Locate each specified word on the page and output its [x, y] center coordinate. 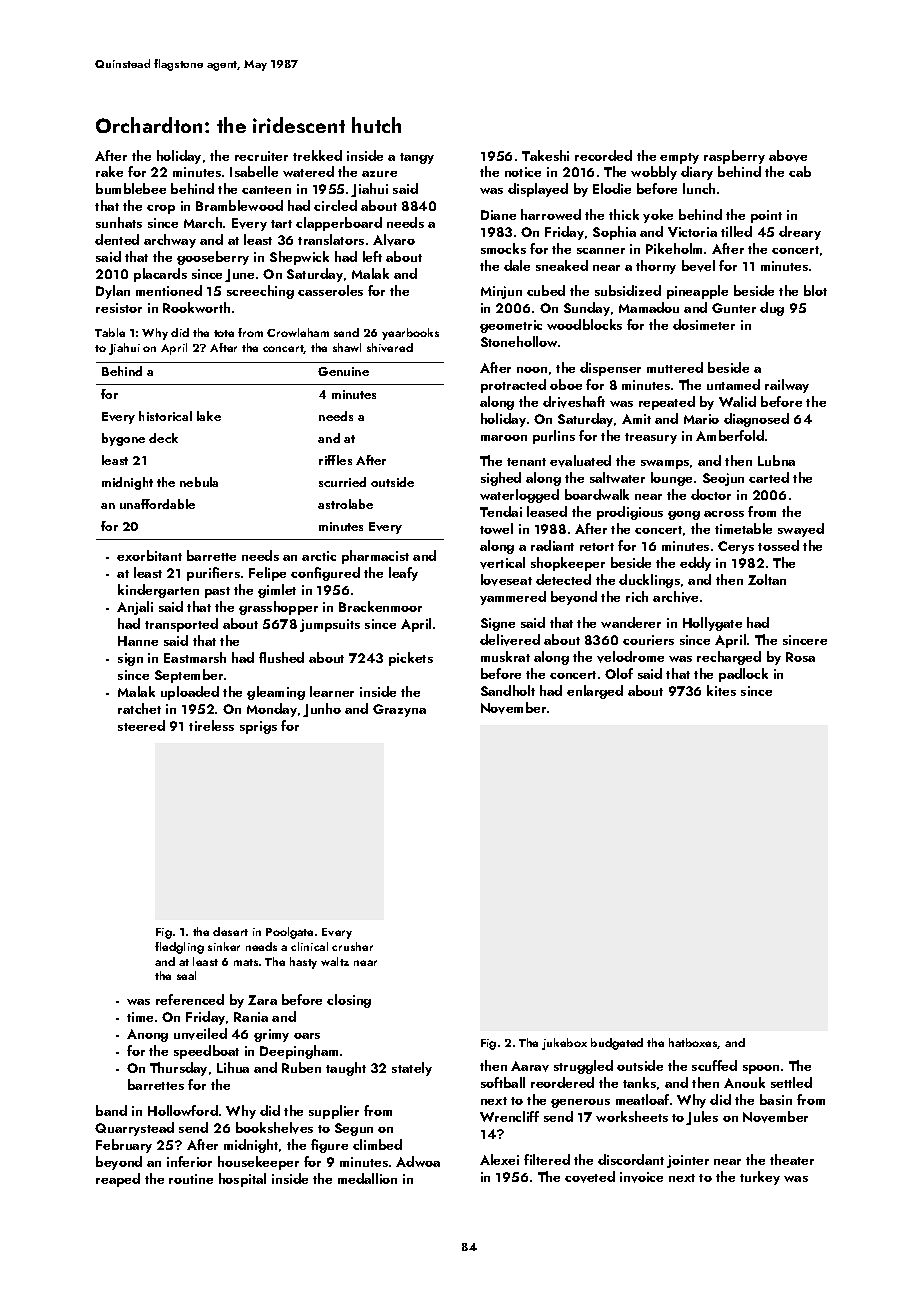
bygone [123, 439]
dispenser [610, 369]
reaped [118, 1180]
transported [181, 625]
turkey [760, 1178]
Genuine [343, 371]
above [788, 156]
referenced [190, 999]
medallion [367, 1178]
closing [349, 1001]
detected [563, 579]
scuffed [714, 1065]
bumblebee [131, 188]
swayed [801, 530]
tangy [417, 158]
